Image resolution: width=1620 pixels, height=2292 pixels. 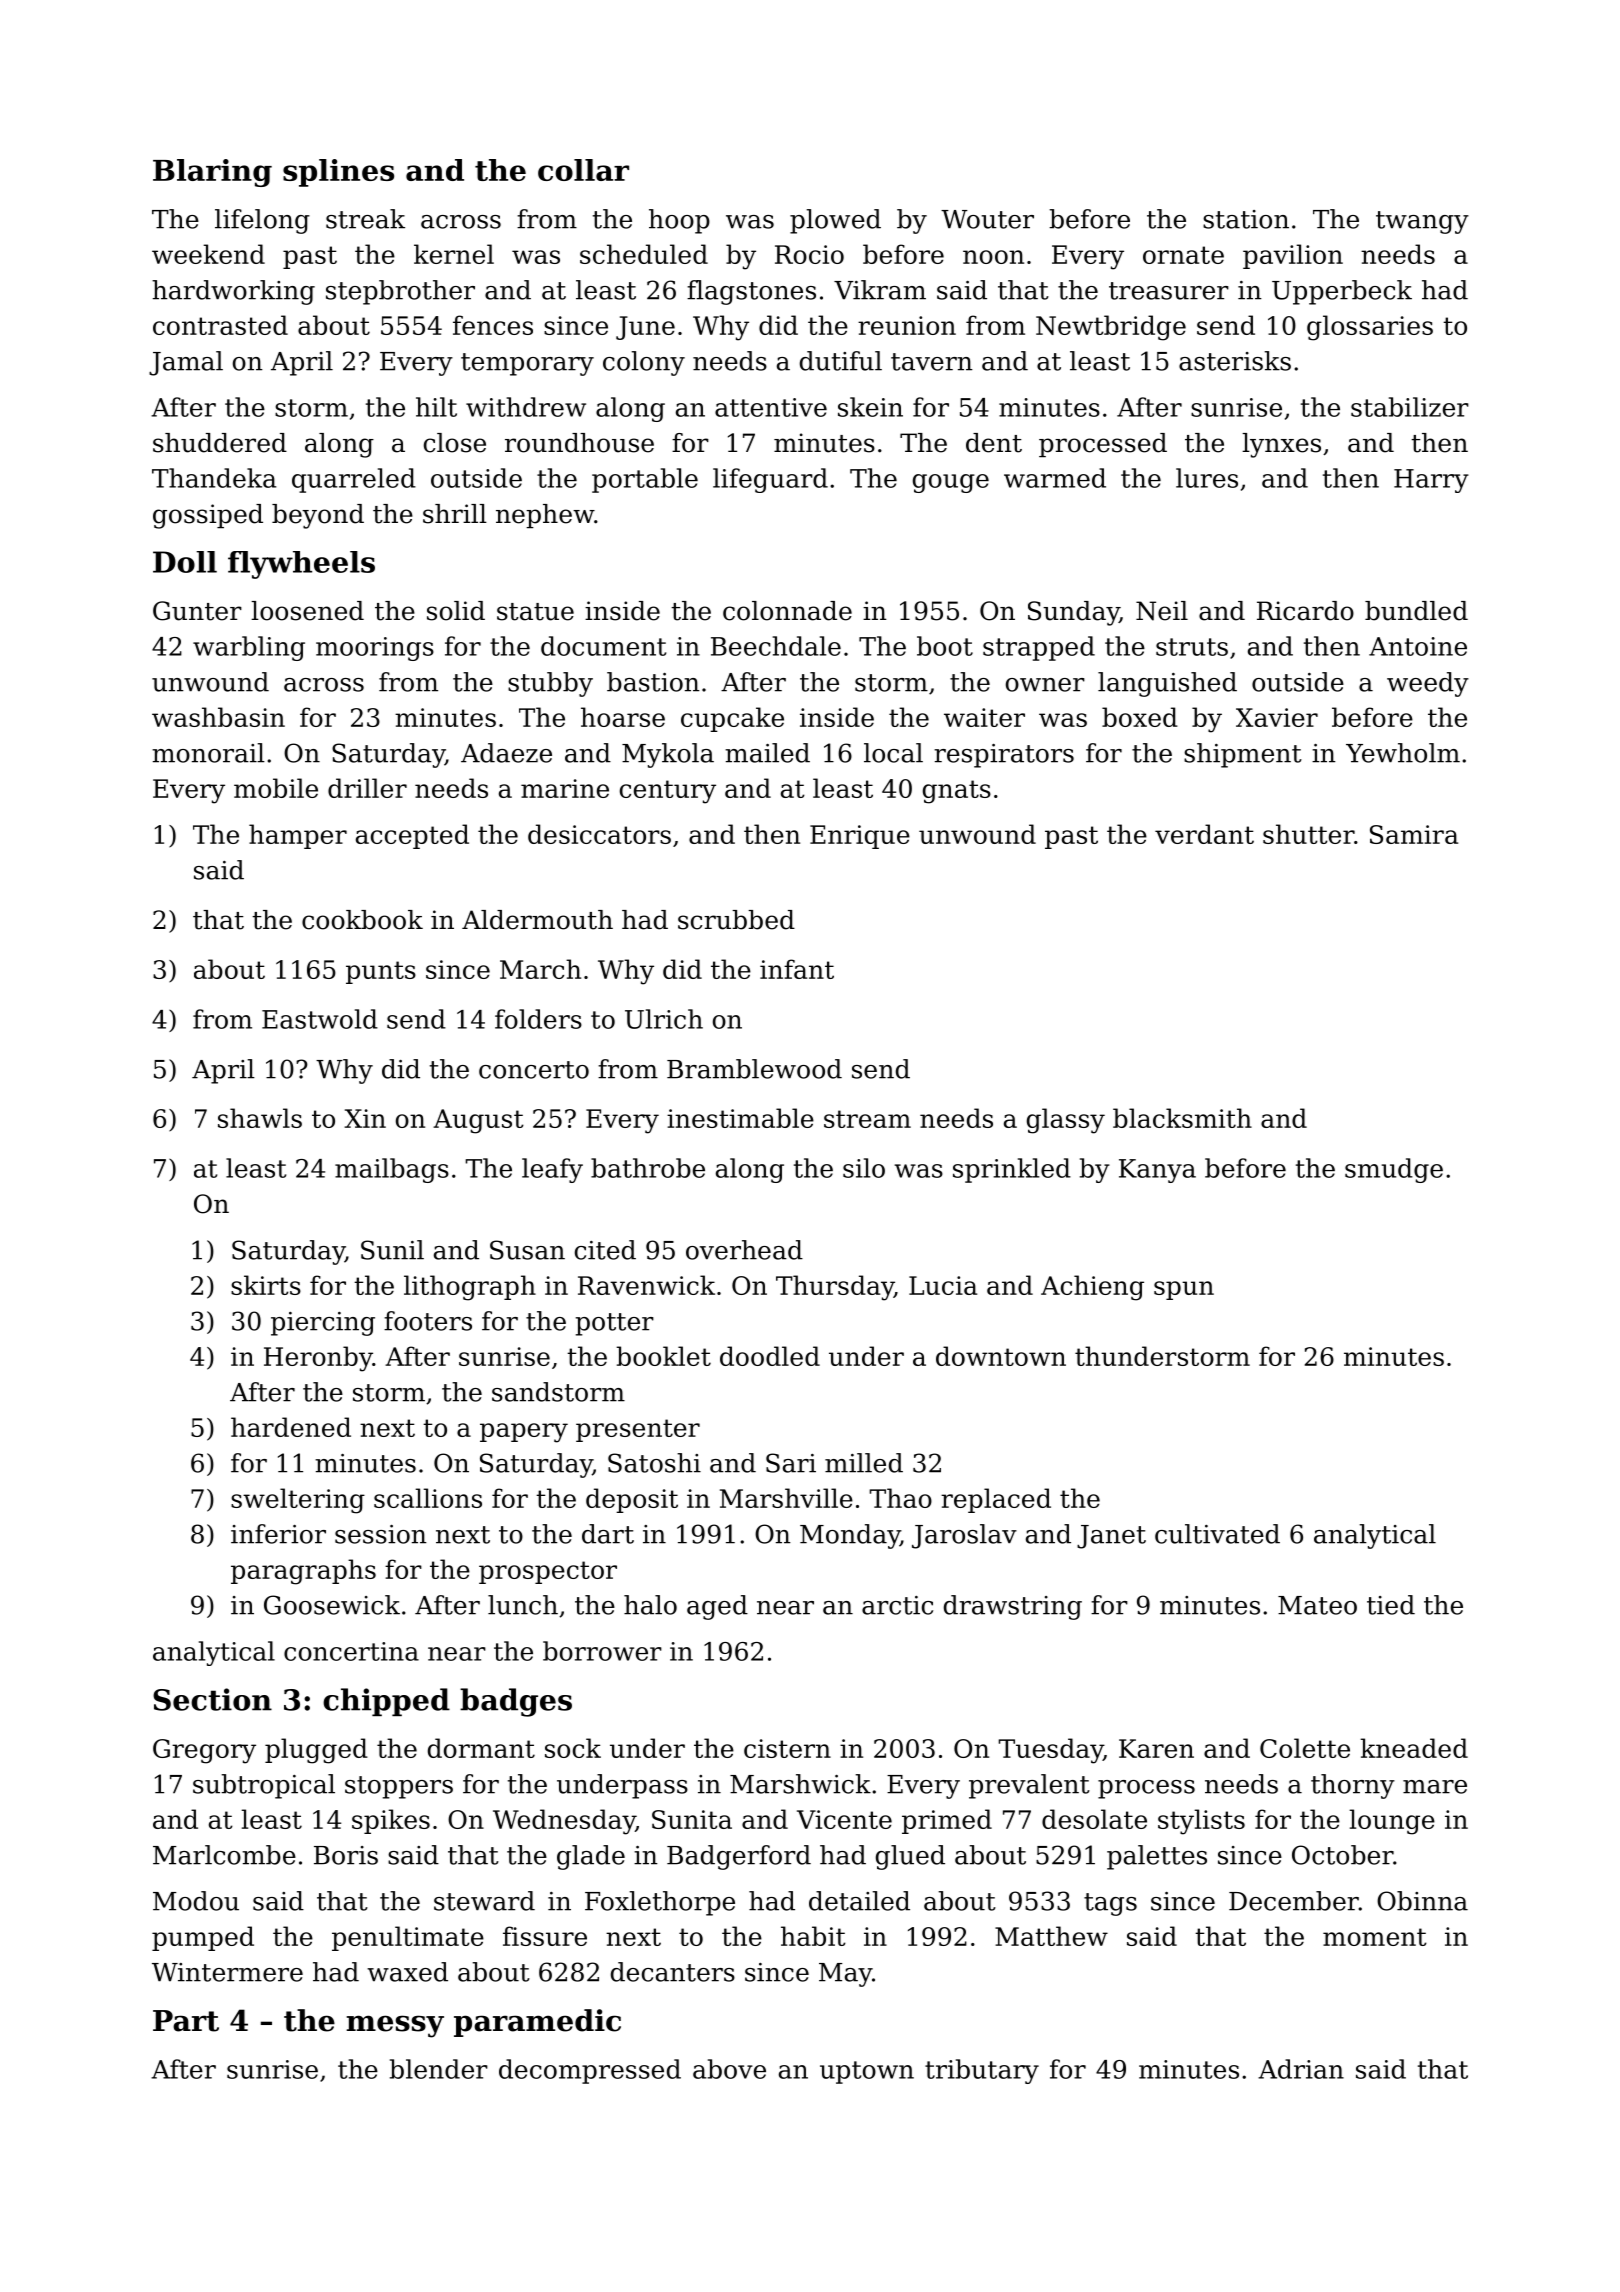 I want to click on verdant, so click(x=1204, y=834).
